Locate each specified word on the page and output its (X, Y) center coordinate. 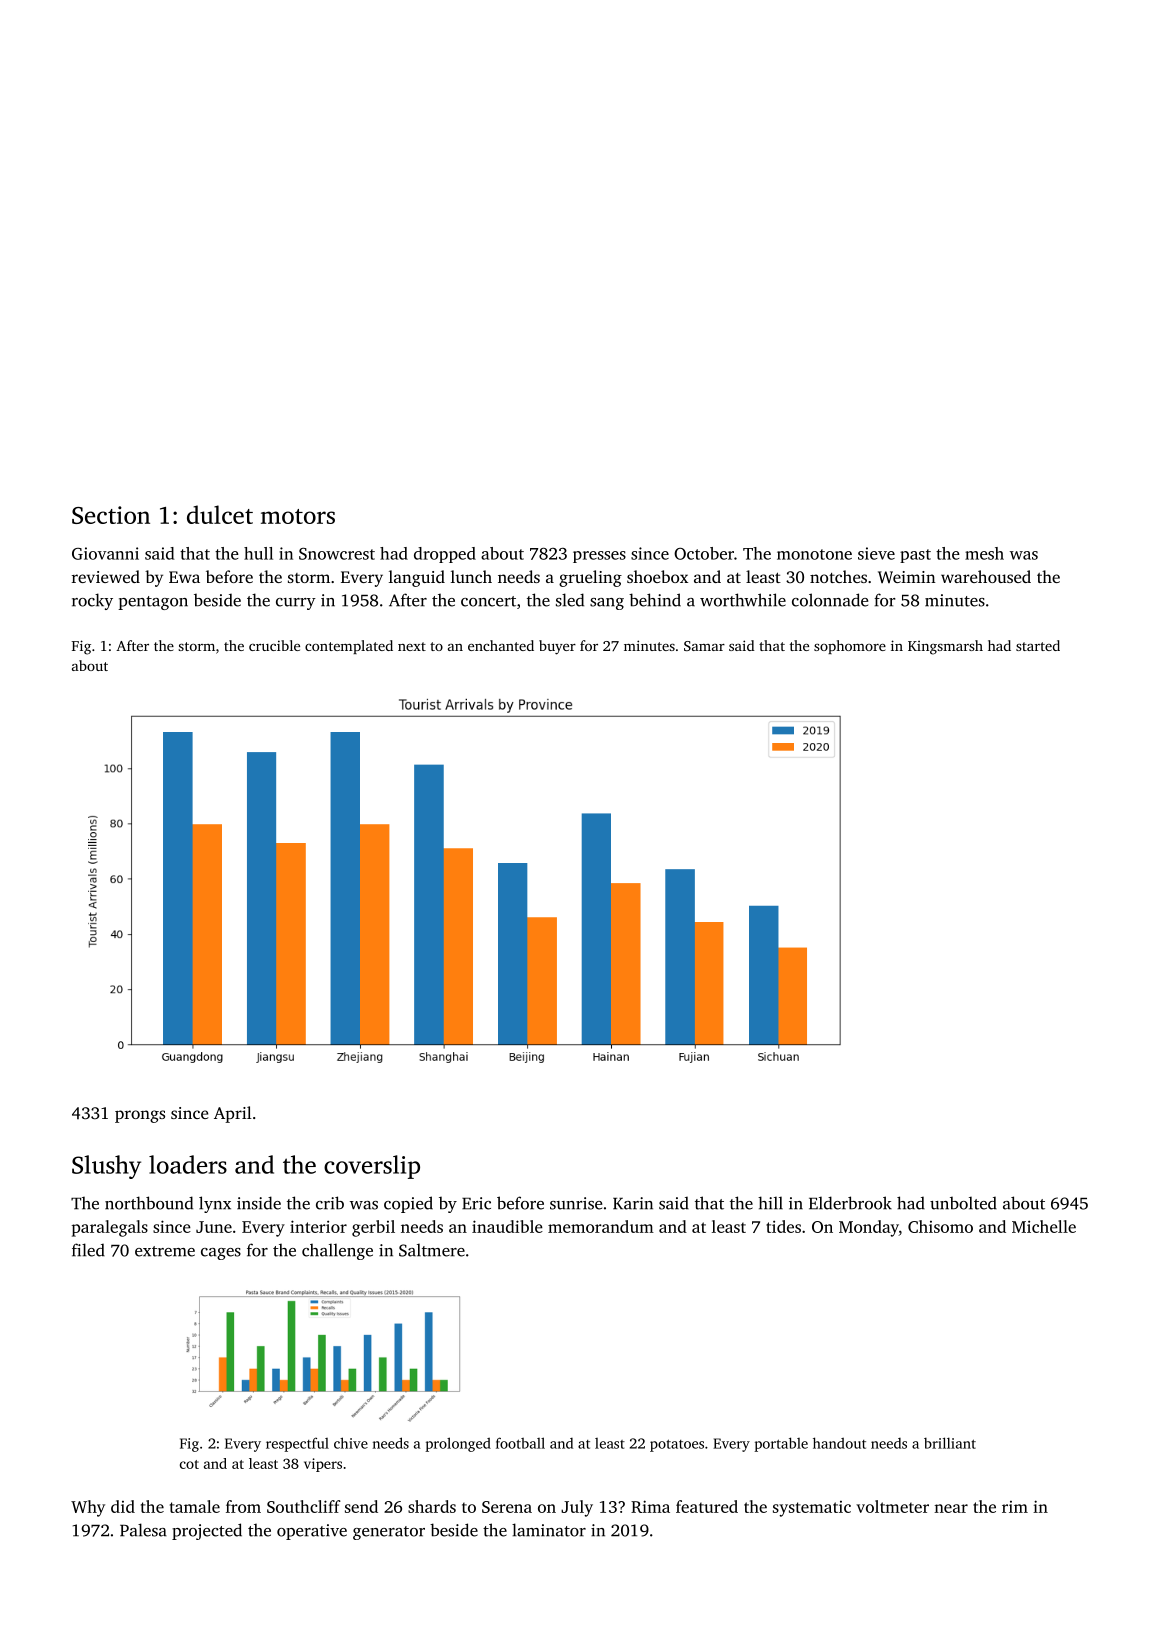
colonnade (830, 600)
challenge (337, 1251)
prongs (140, 1116)
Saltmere (432, 1250)
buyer (557, 647)
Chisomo (940, 1226)
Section (111, 515)
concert (488, 601)
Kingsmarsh (945, 647)
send (361, 1506)
